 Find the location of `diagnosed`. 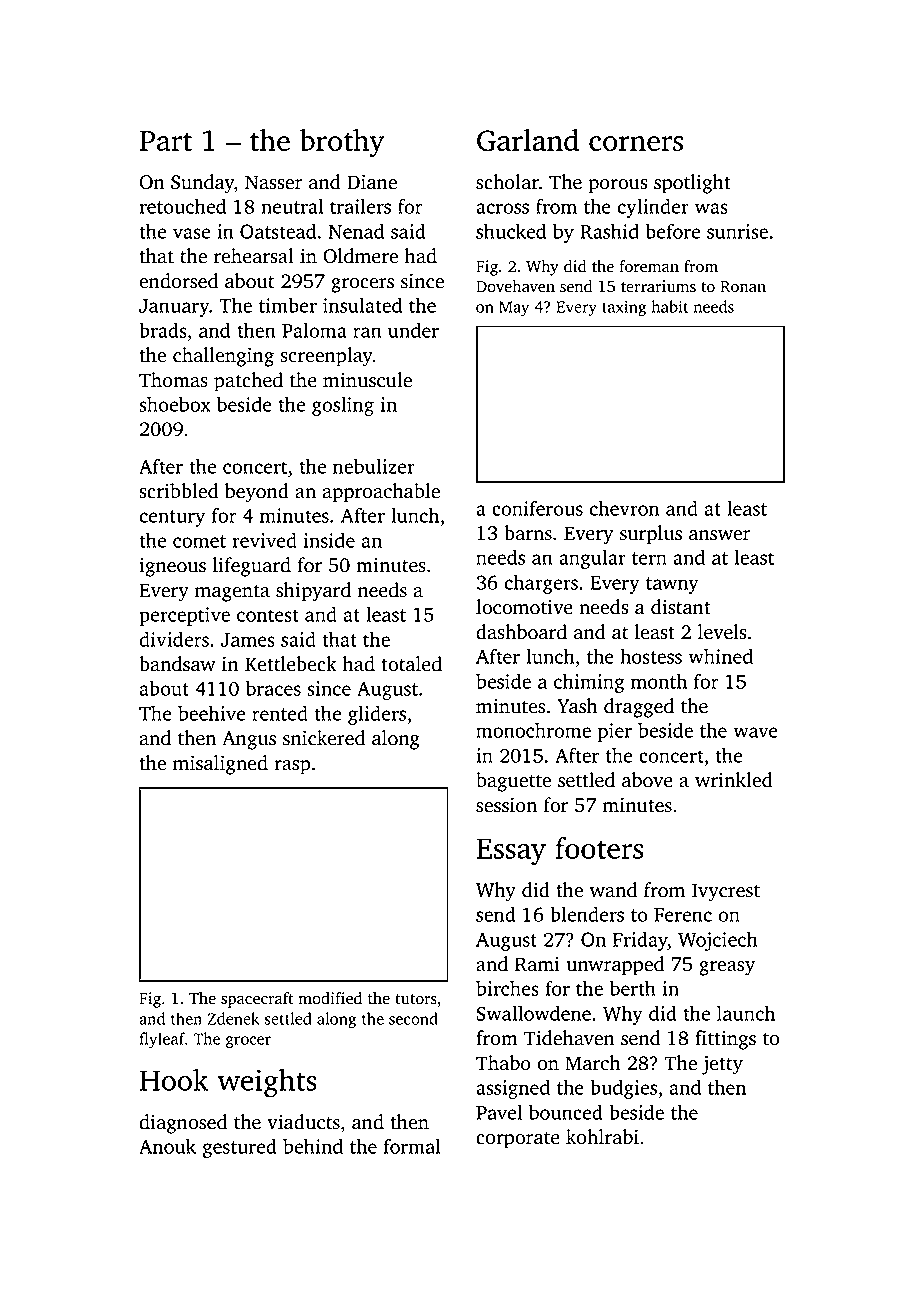

diagnosed is located at coordinates (183, 1124).
